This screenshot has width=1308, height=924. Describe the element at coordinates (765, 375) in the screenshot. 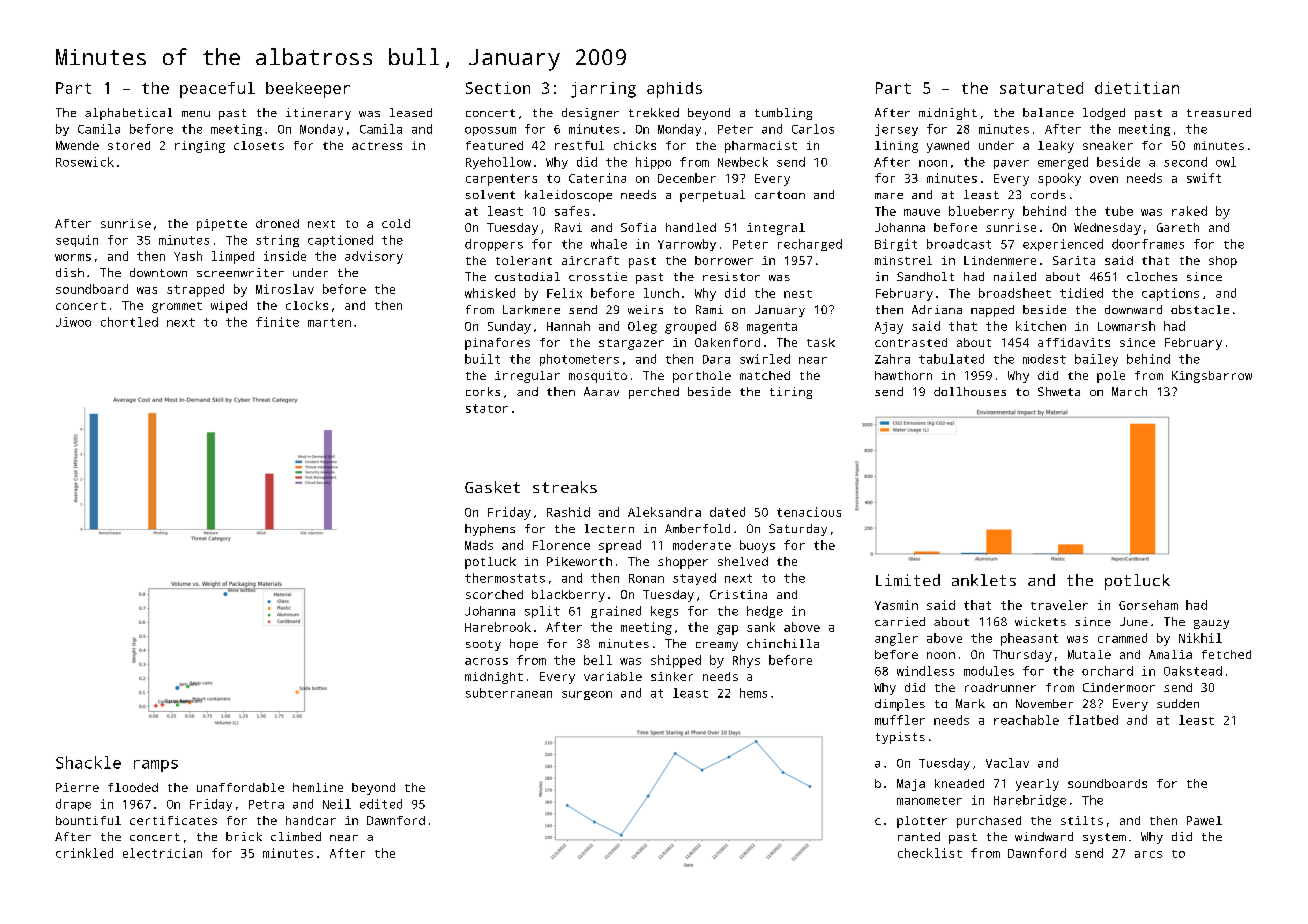

I see `matched` at that location.
